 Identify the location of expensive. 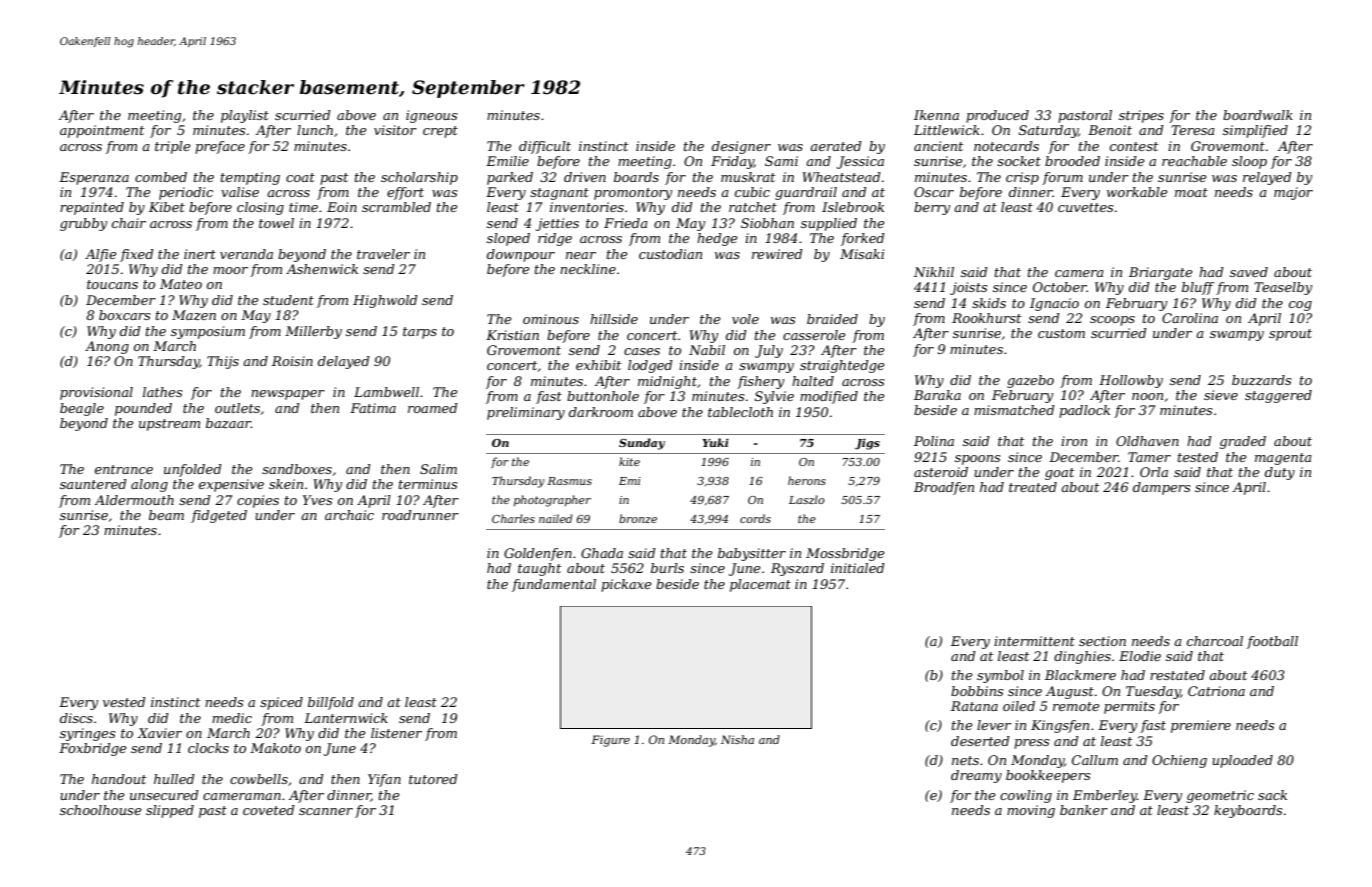
(231, 485).
